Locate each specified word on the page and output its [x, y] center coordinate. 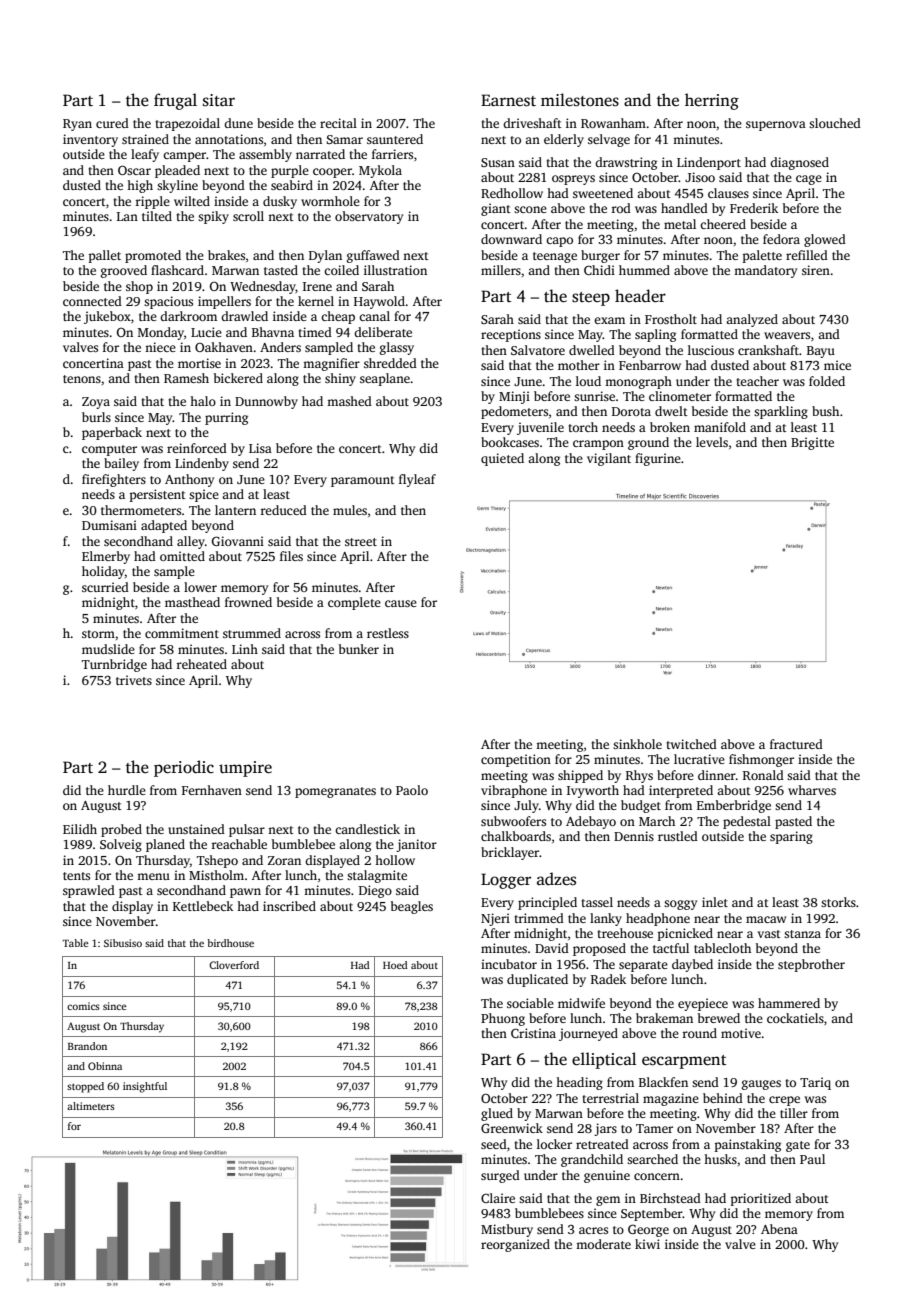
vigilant [609, 459]
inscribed [289, 906]
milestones [580, 100]
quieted [502, 459]
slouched [835, 123]
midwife [581, 1003]
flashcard [177, 270]
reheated [202, 664]
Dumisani [109, 525]
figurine [658, 459]
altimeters [91, 1106]
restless [388, 633]
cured [112, 123]
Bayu [821, 352]
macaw [766, 919]
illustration [395, 270]
